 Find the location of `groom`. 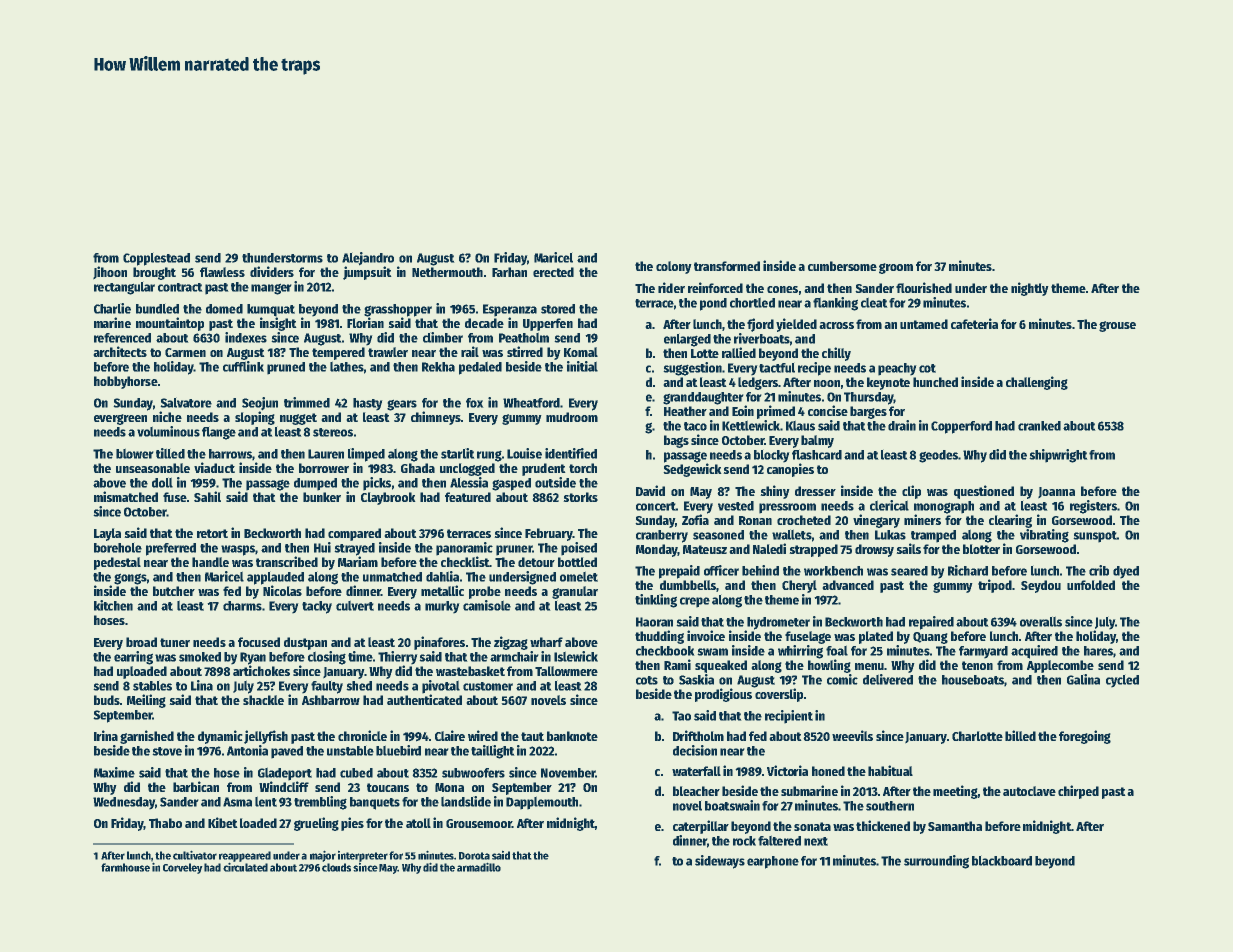

groom is located at coordinates (896, 268).
